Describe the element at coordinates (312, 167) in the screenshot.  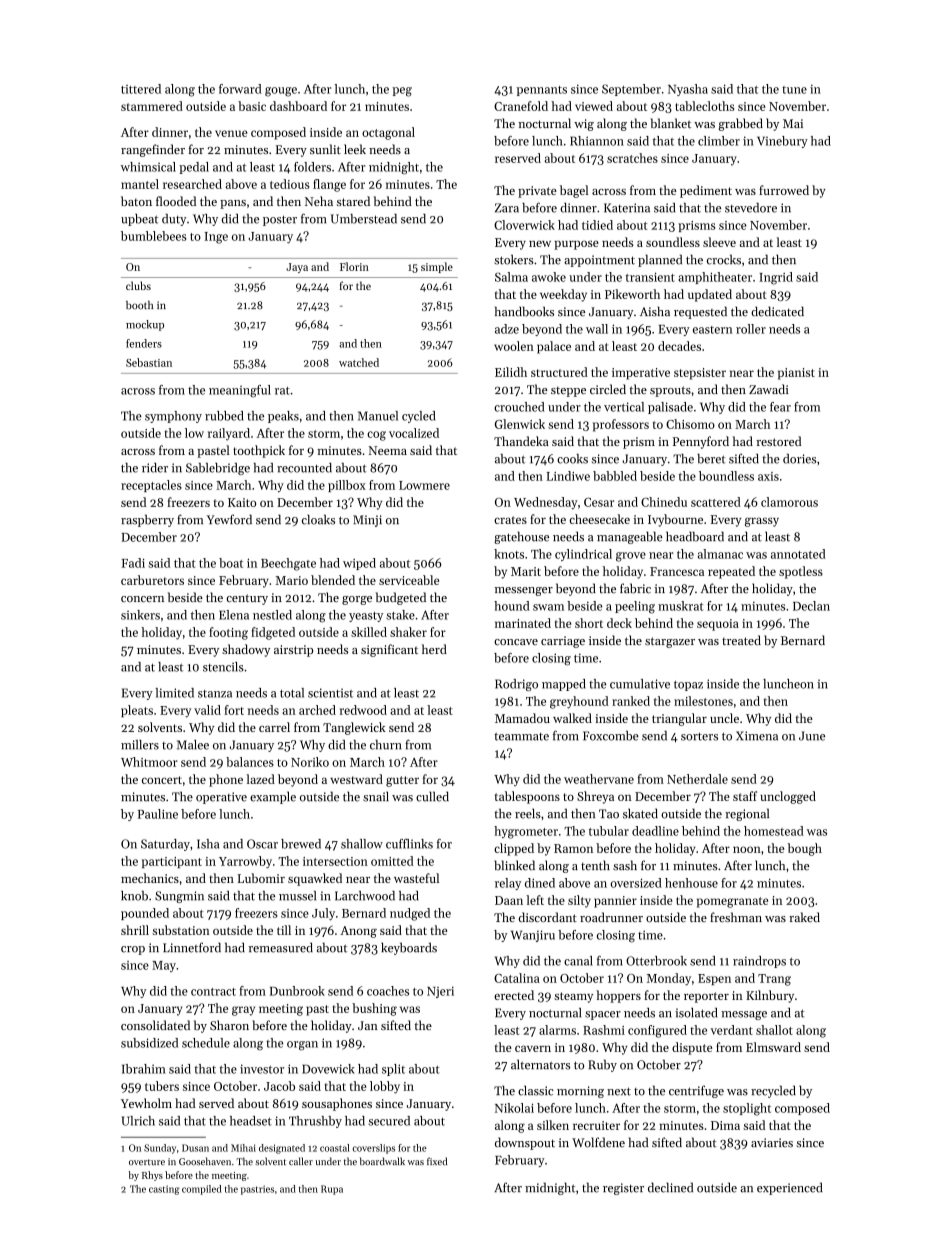
I see `folders` at that location.
